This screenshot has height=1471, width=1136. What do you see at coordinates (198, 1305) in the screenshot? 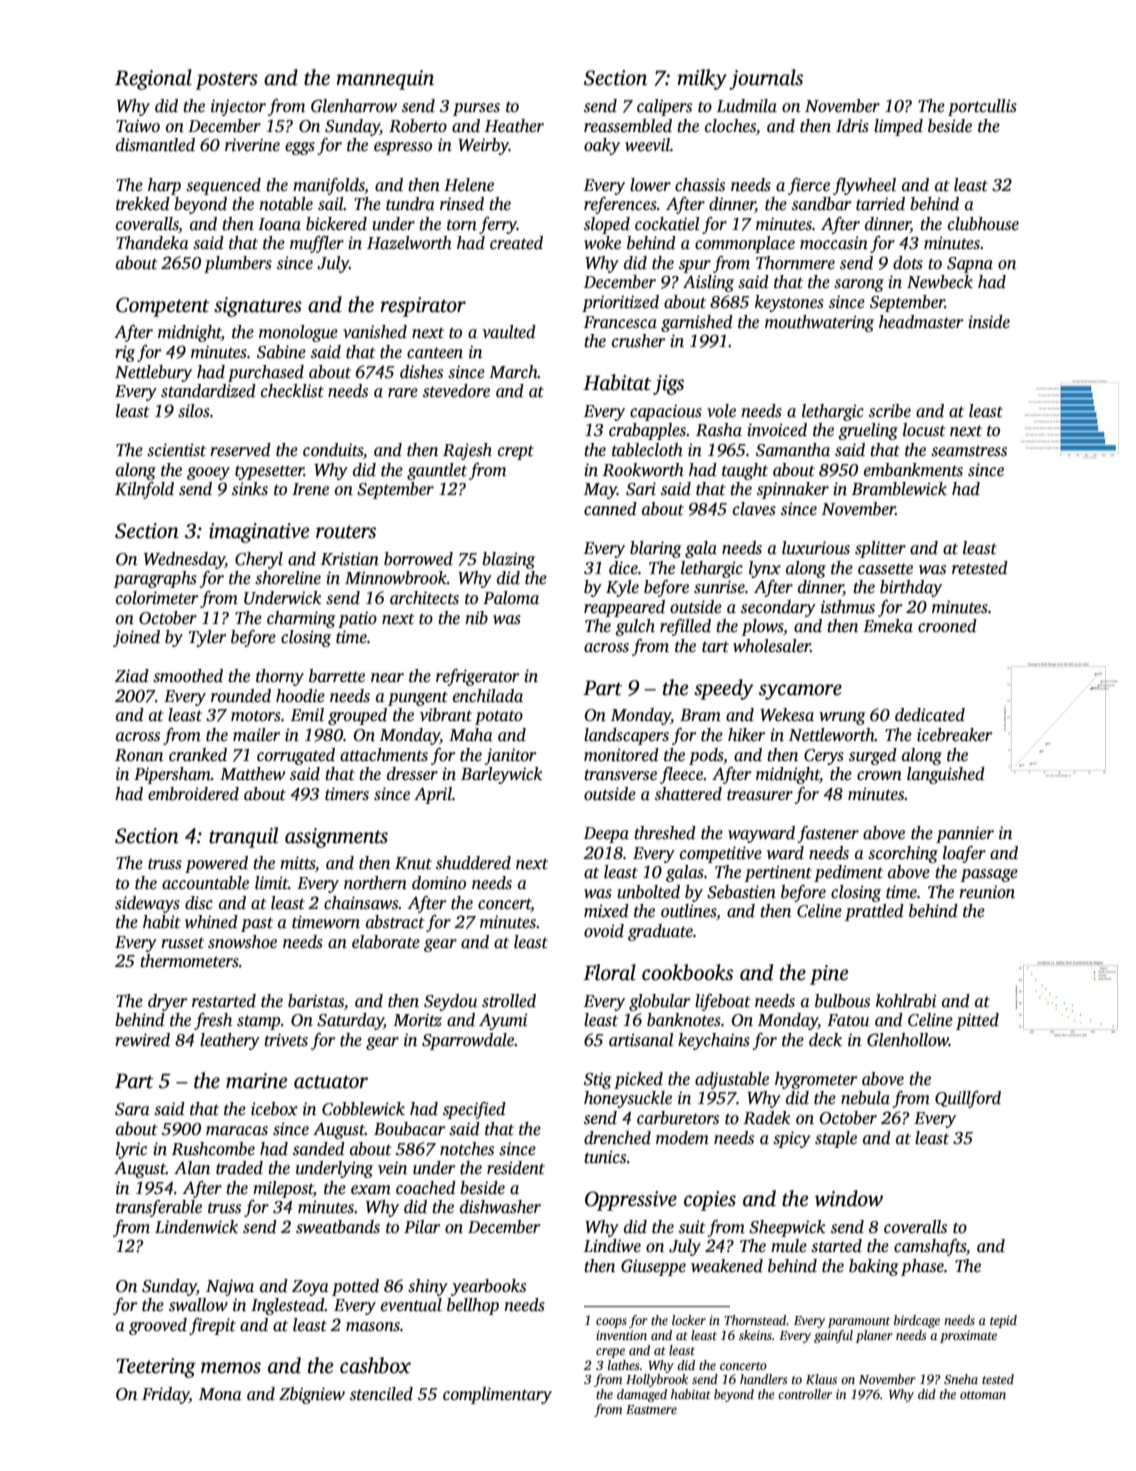
I see `swallow` at bounding box center [198, 1305].
